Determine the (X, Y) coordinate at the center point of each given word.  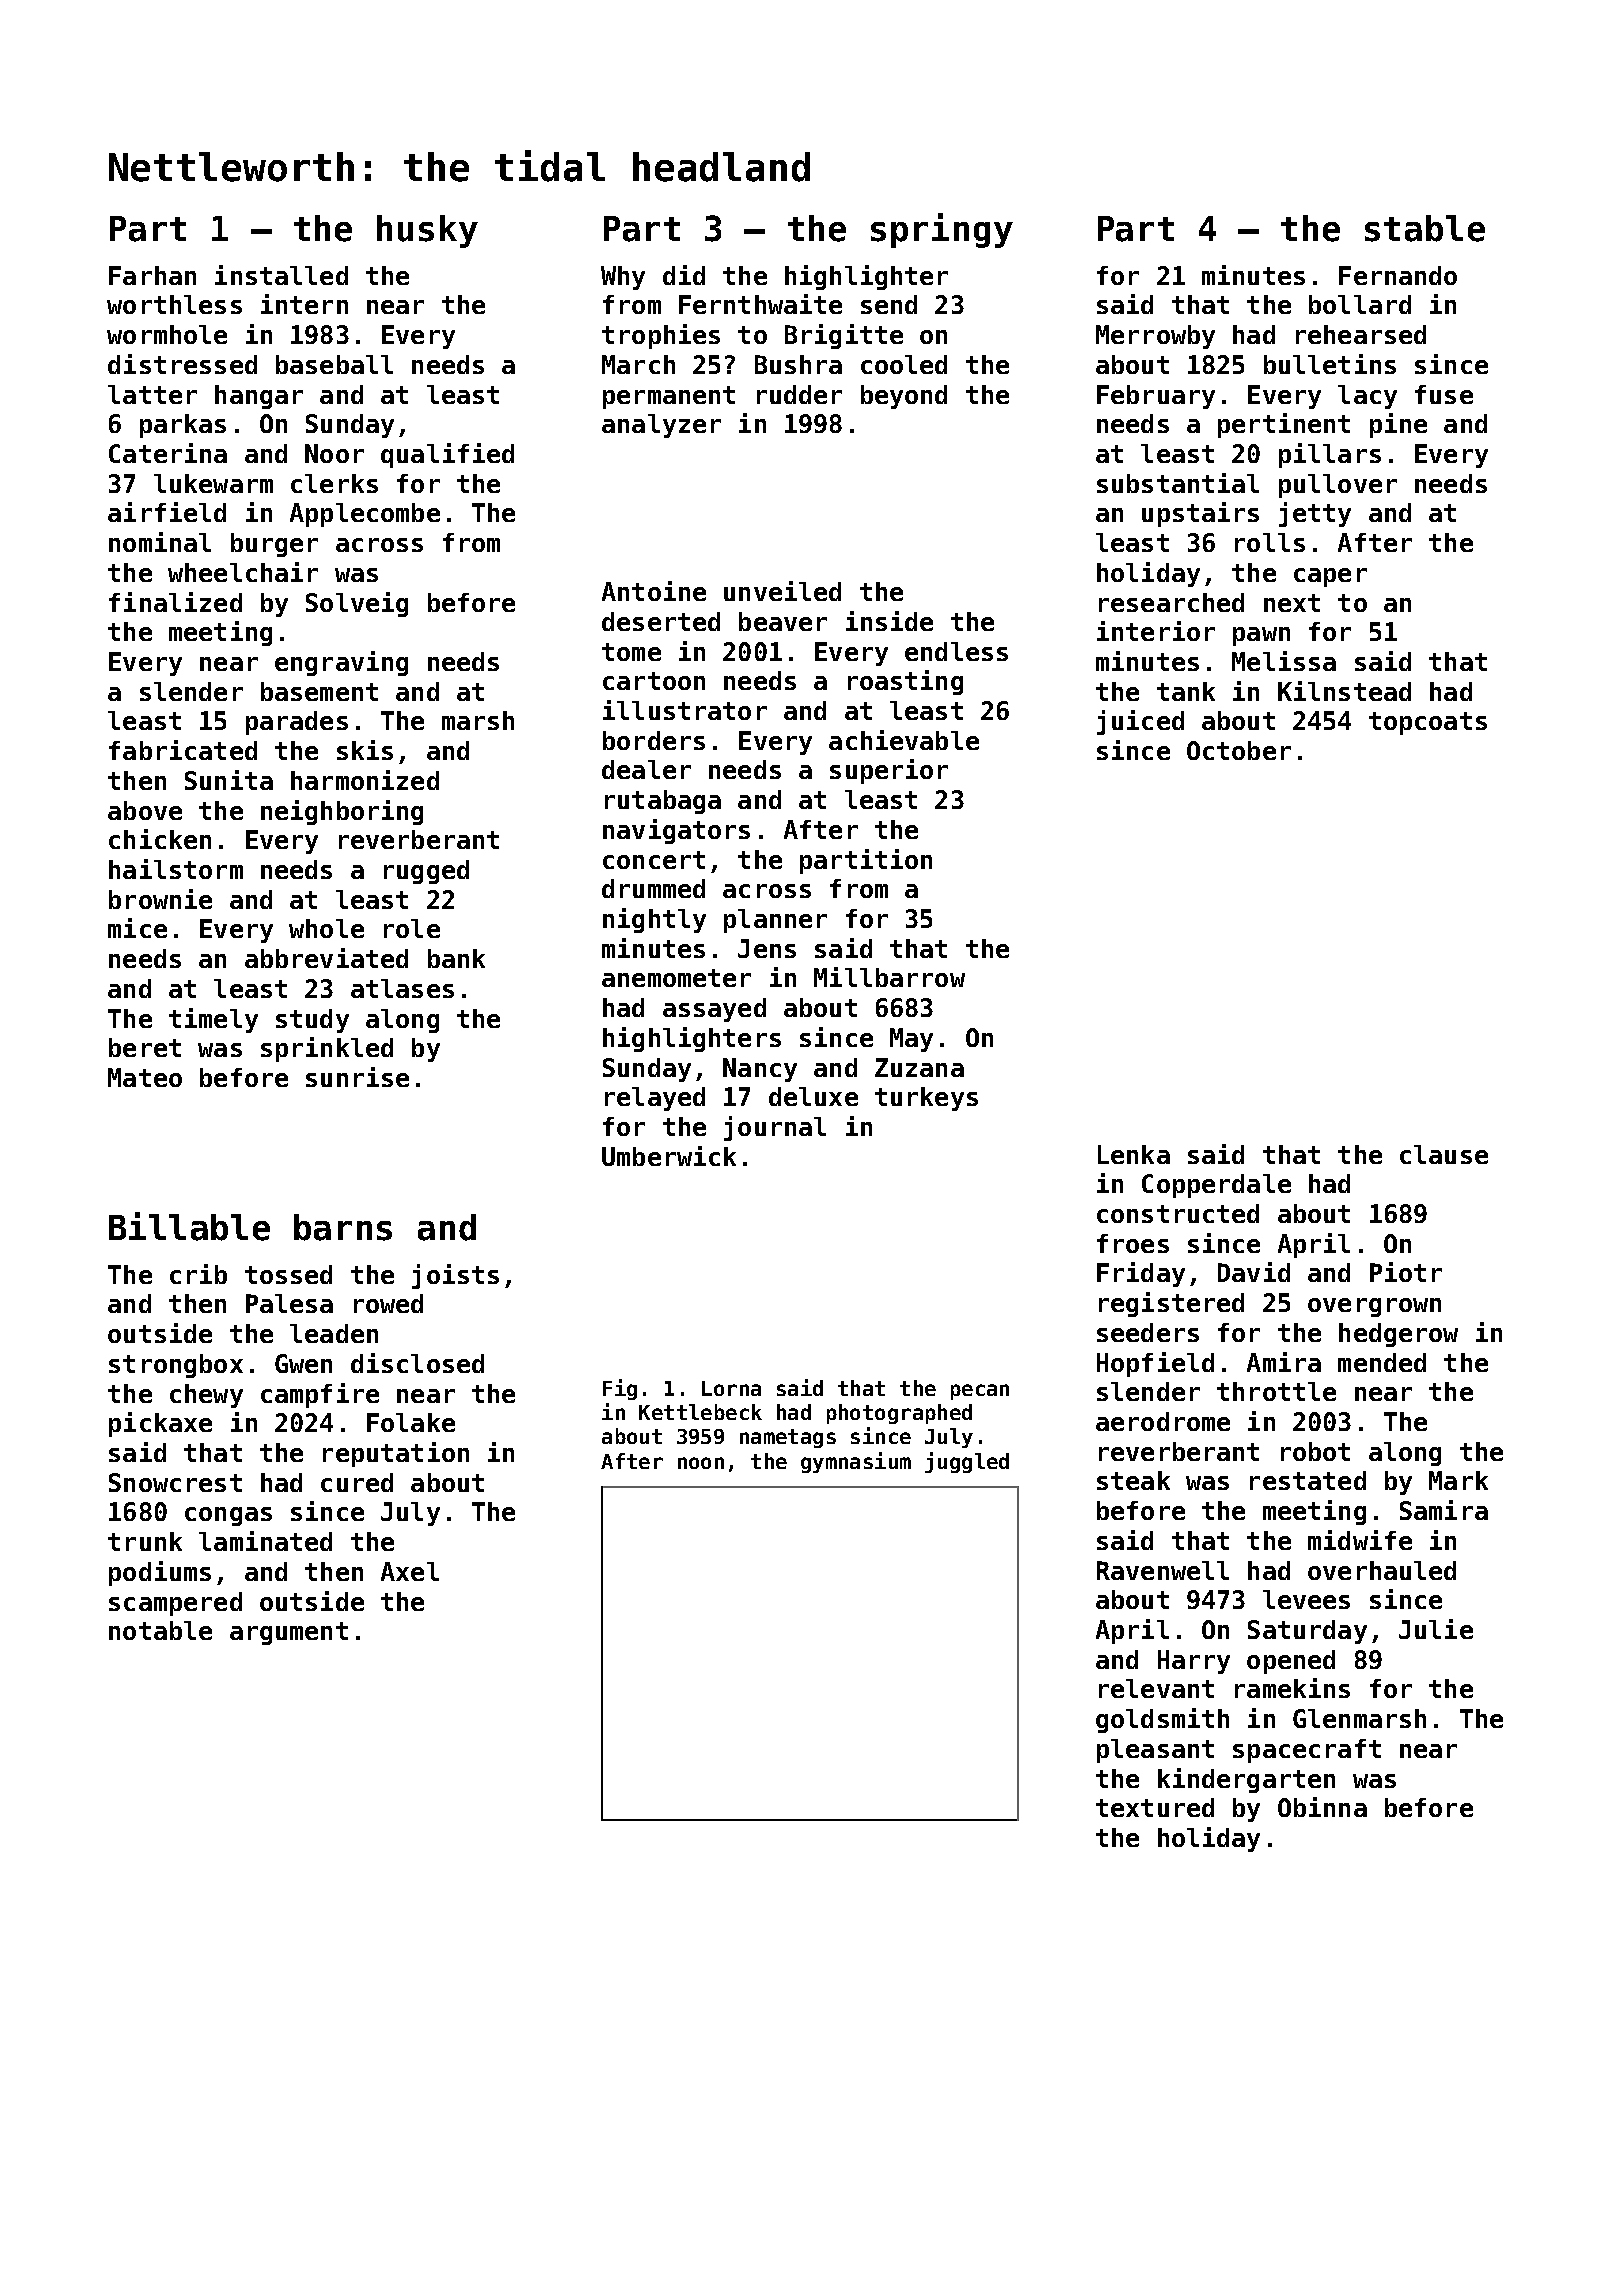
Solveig (357, 604)
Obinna (1322, 1807)
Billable (189, 1226)
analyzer (661, 426)
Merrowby (1155, 337)
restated (1308, 1480)
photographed (899, 1414)
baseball (334, 364)
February (1156, 397)
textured (1155, 1807)
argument (289, 1633)
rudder (799, 394)
